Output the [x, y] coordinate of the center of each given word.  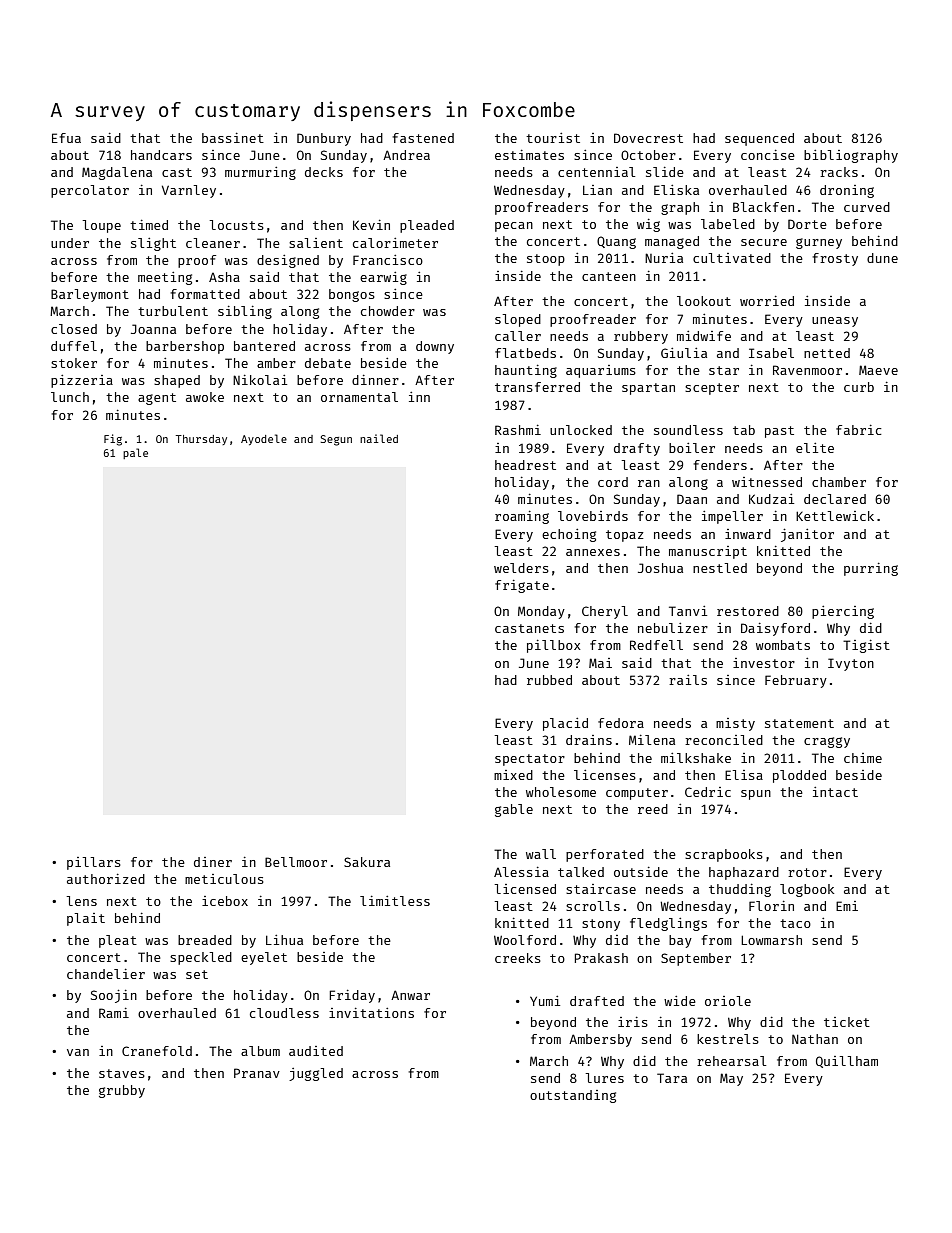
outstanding [573, 1096]
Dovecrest [648, 138]
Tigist [866, 646]
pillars [94, 863]
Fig [113, 440]
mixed [513, 775]
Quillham [847, 1062]
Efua [66, 138]
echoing [569, 535]
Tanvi [688, 611]
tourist [553, 138]
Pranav [257, 1073]
